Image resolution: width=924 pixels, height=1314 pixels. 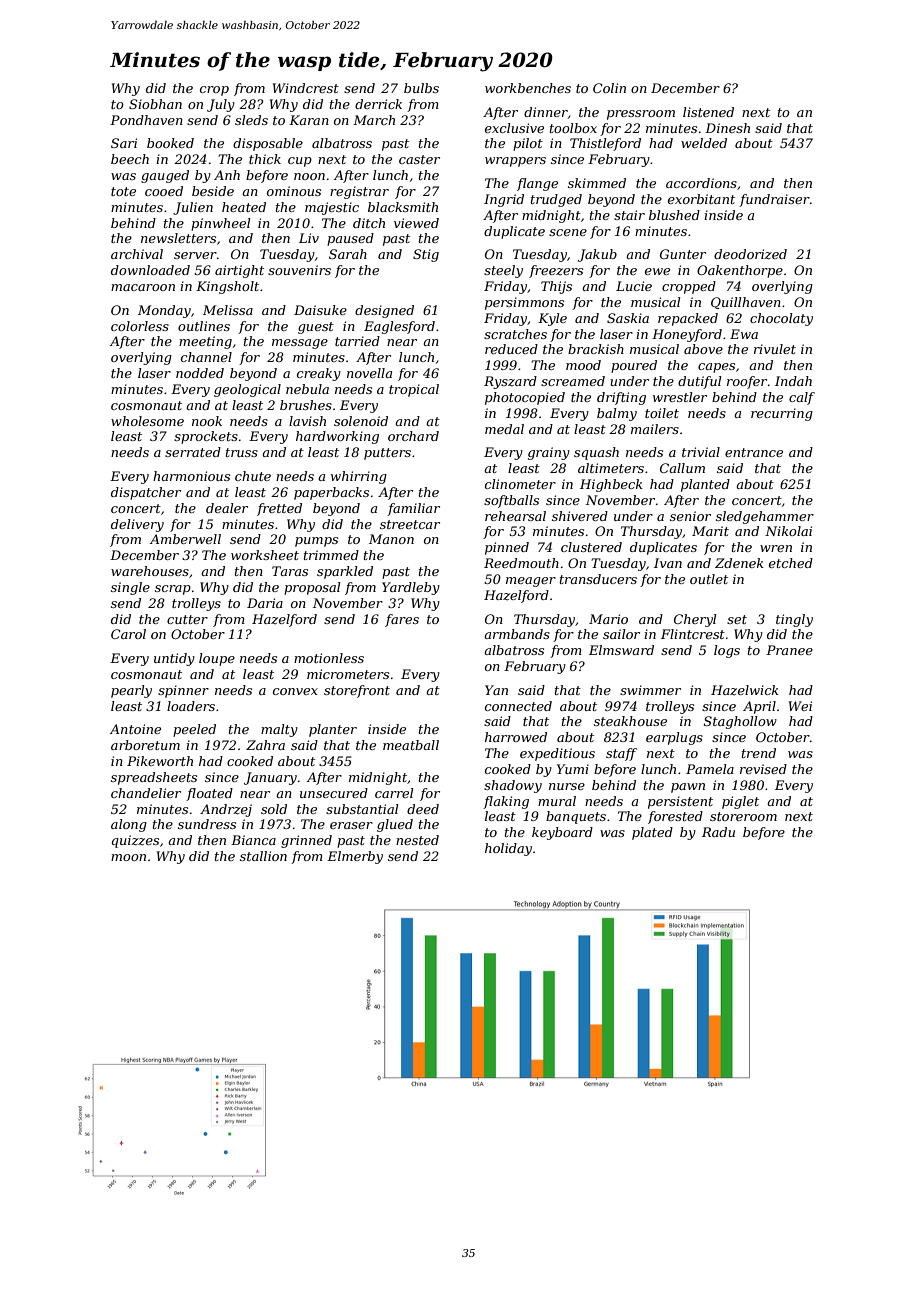 I want to click on armbands, so click(x=517, y=634).
